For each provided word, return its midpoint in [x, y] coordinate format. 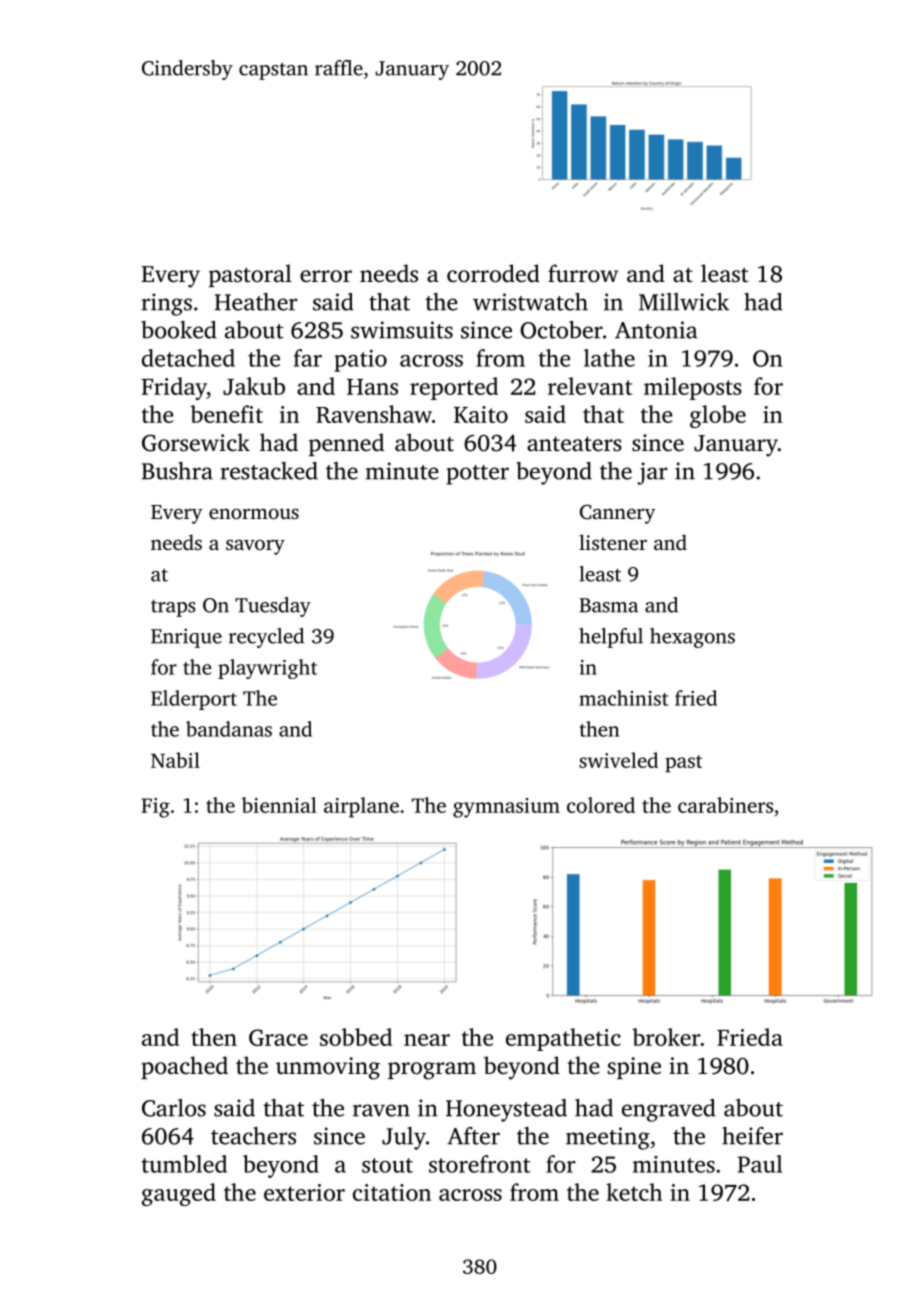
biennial [279, 805]
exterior [304, 1192]
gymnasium [506, 808]
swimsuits [402, 330]
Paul [759, 1164]
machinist [624, 698]
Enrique [186, 638]
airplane [361, 807]
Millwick [684, 302]
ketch [634, 1192]
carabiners [725, 805]
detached [188, 358]
